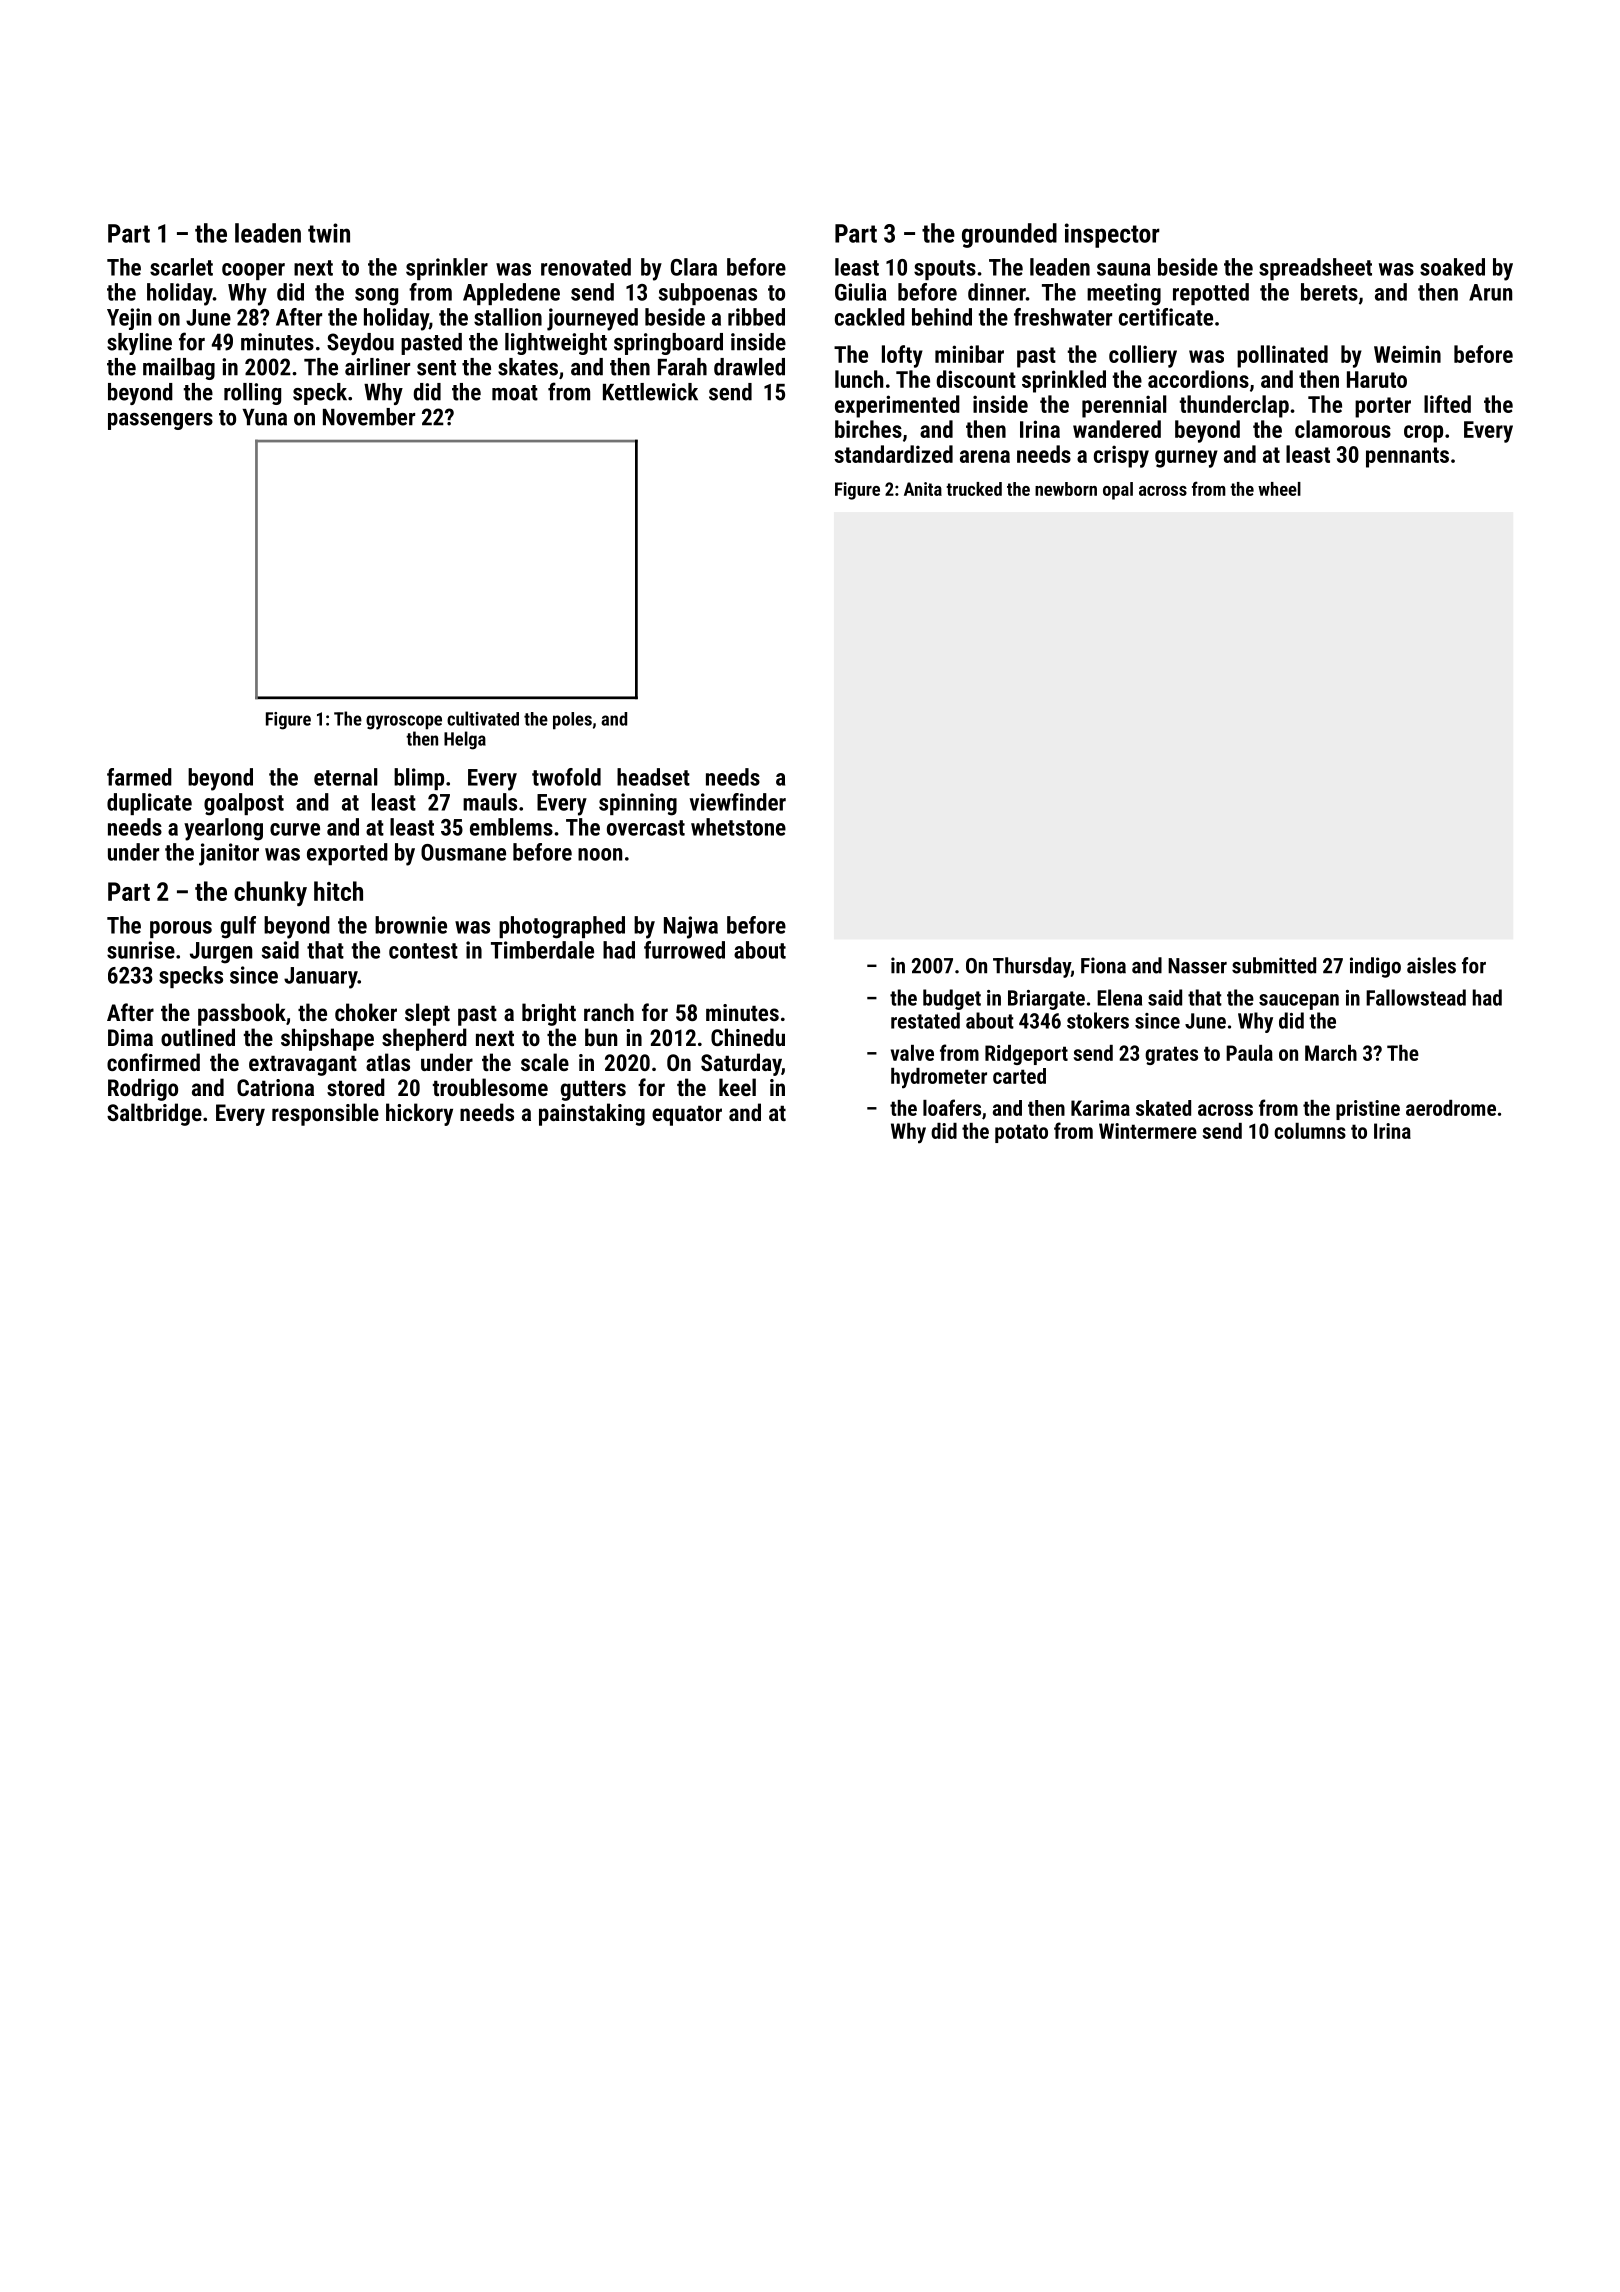 The height and width of the screenshot is (2292, 1620). What do you see at coordinates (1103, 965) in the screenshot?
I see `Fiona` at bounding box center [1103, 965].
